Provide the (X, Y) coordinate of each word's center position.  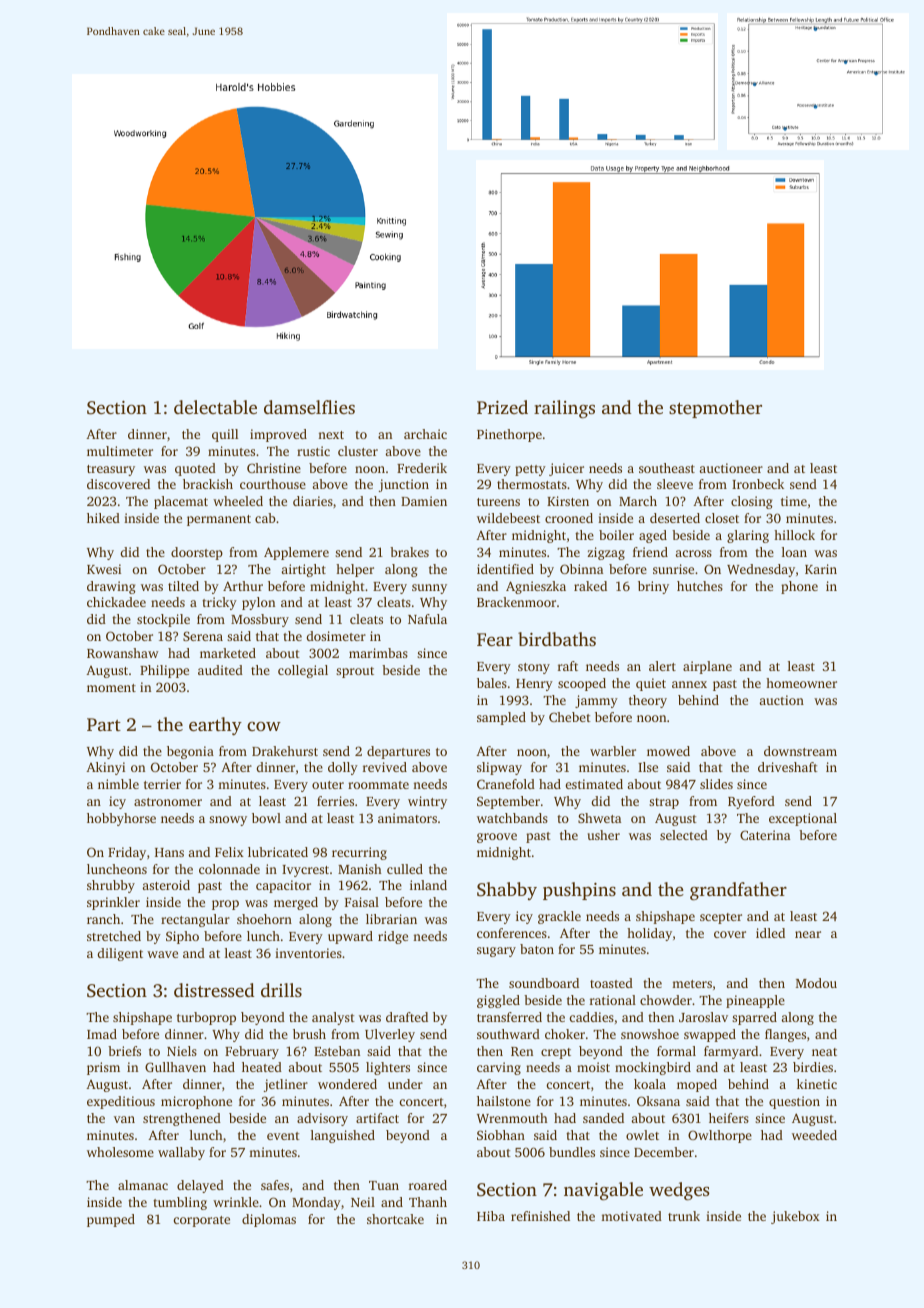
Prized (502, 407)
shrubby (111, 886)
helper (355, 570)
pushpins (579, 891)
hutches (700, 586)
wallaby (181, 1153)
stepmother (715, 409)
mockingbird (653, 1068)
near (808, 934)
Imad (102, 1034)
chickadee (116, 602)
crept (556, 1053)
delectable (215, 407)
